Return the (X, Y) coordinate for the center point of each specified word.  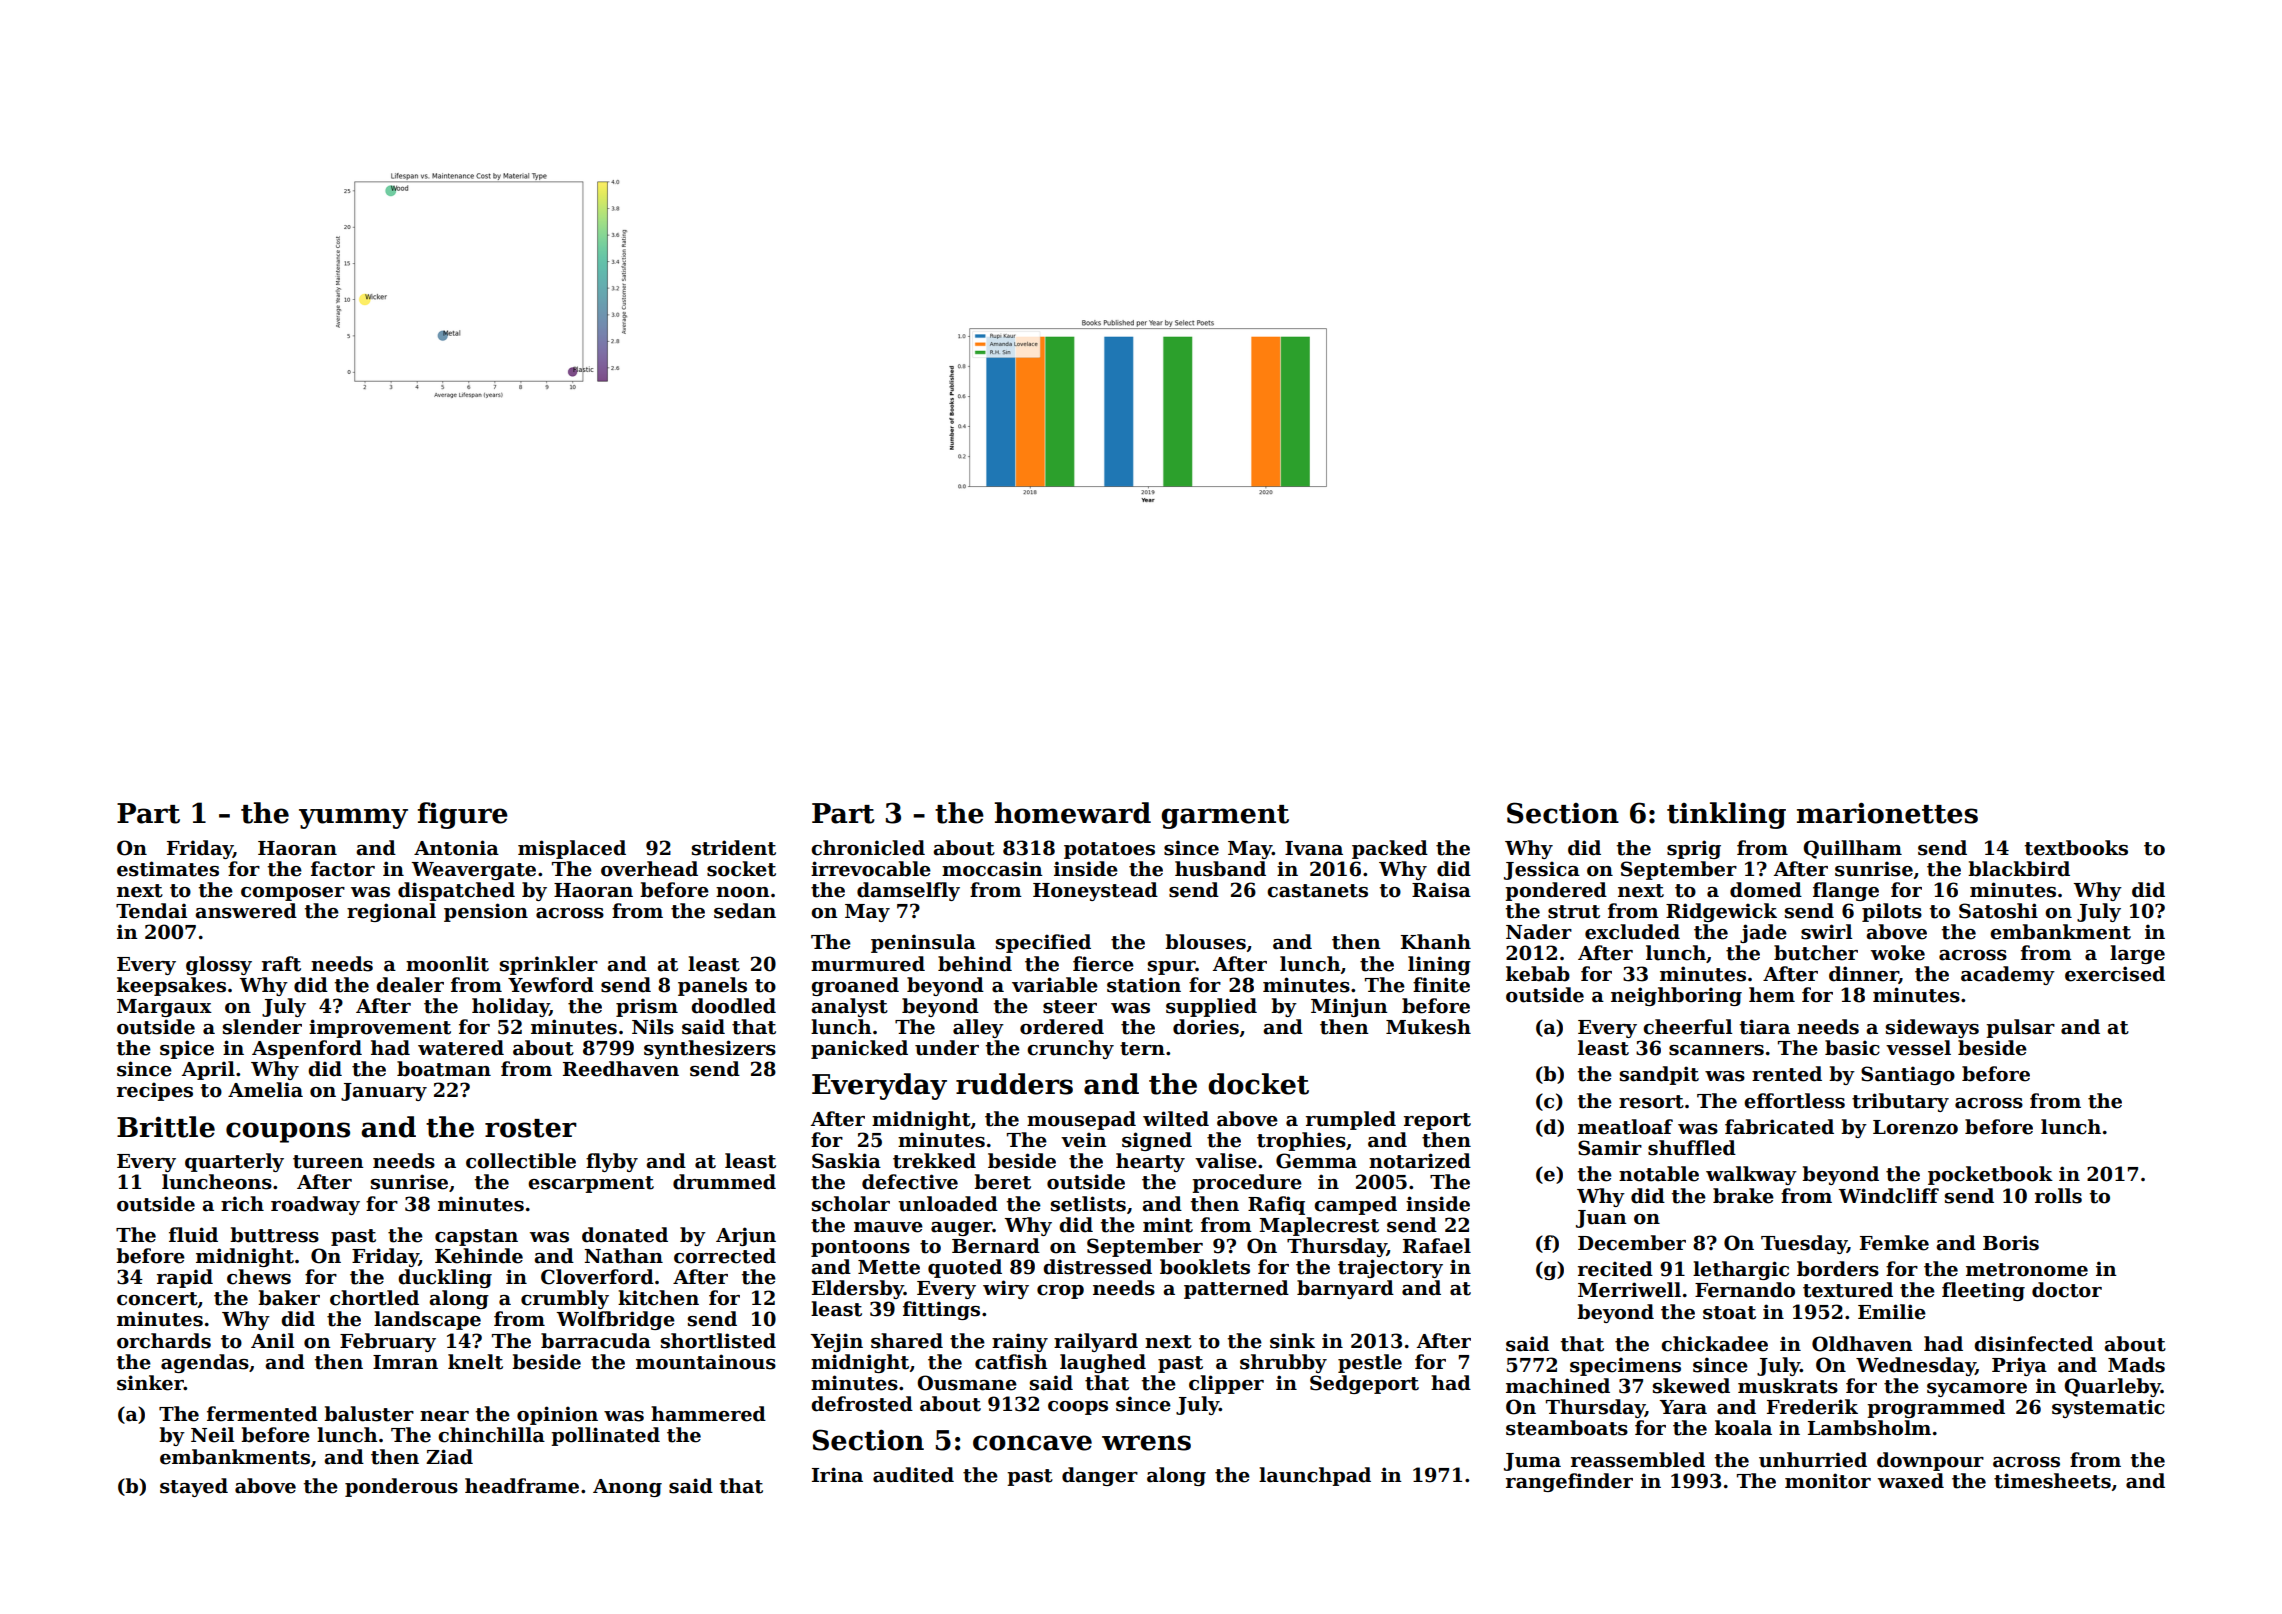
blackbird (2019, 869)
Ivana (1314, 848)
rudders (1014, 1084)
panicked (859, 1049)
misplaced (572, 849)
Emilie (1892, 1312)
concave (1032, 1443)
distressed (1097, 1267)
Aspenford (307, 1049)
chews (259, 1277)
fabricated (1779, 1127)
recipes (155, 1091)
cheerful (1687, 1027)
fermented (262, 1414)
